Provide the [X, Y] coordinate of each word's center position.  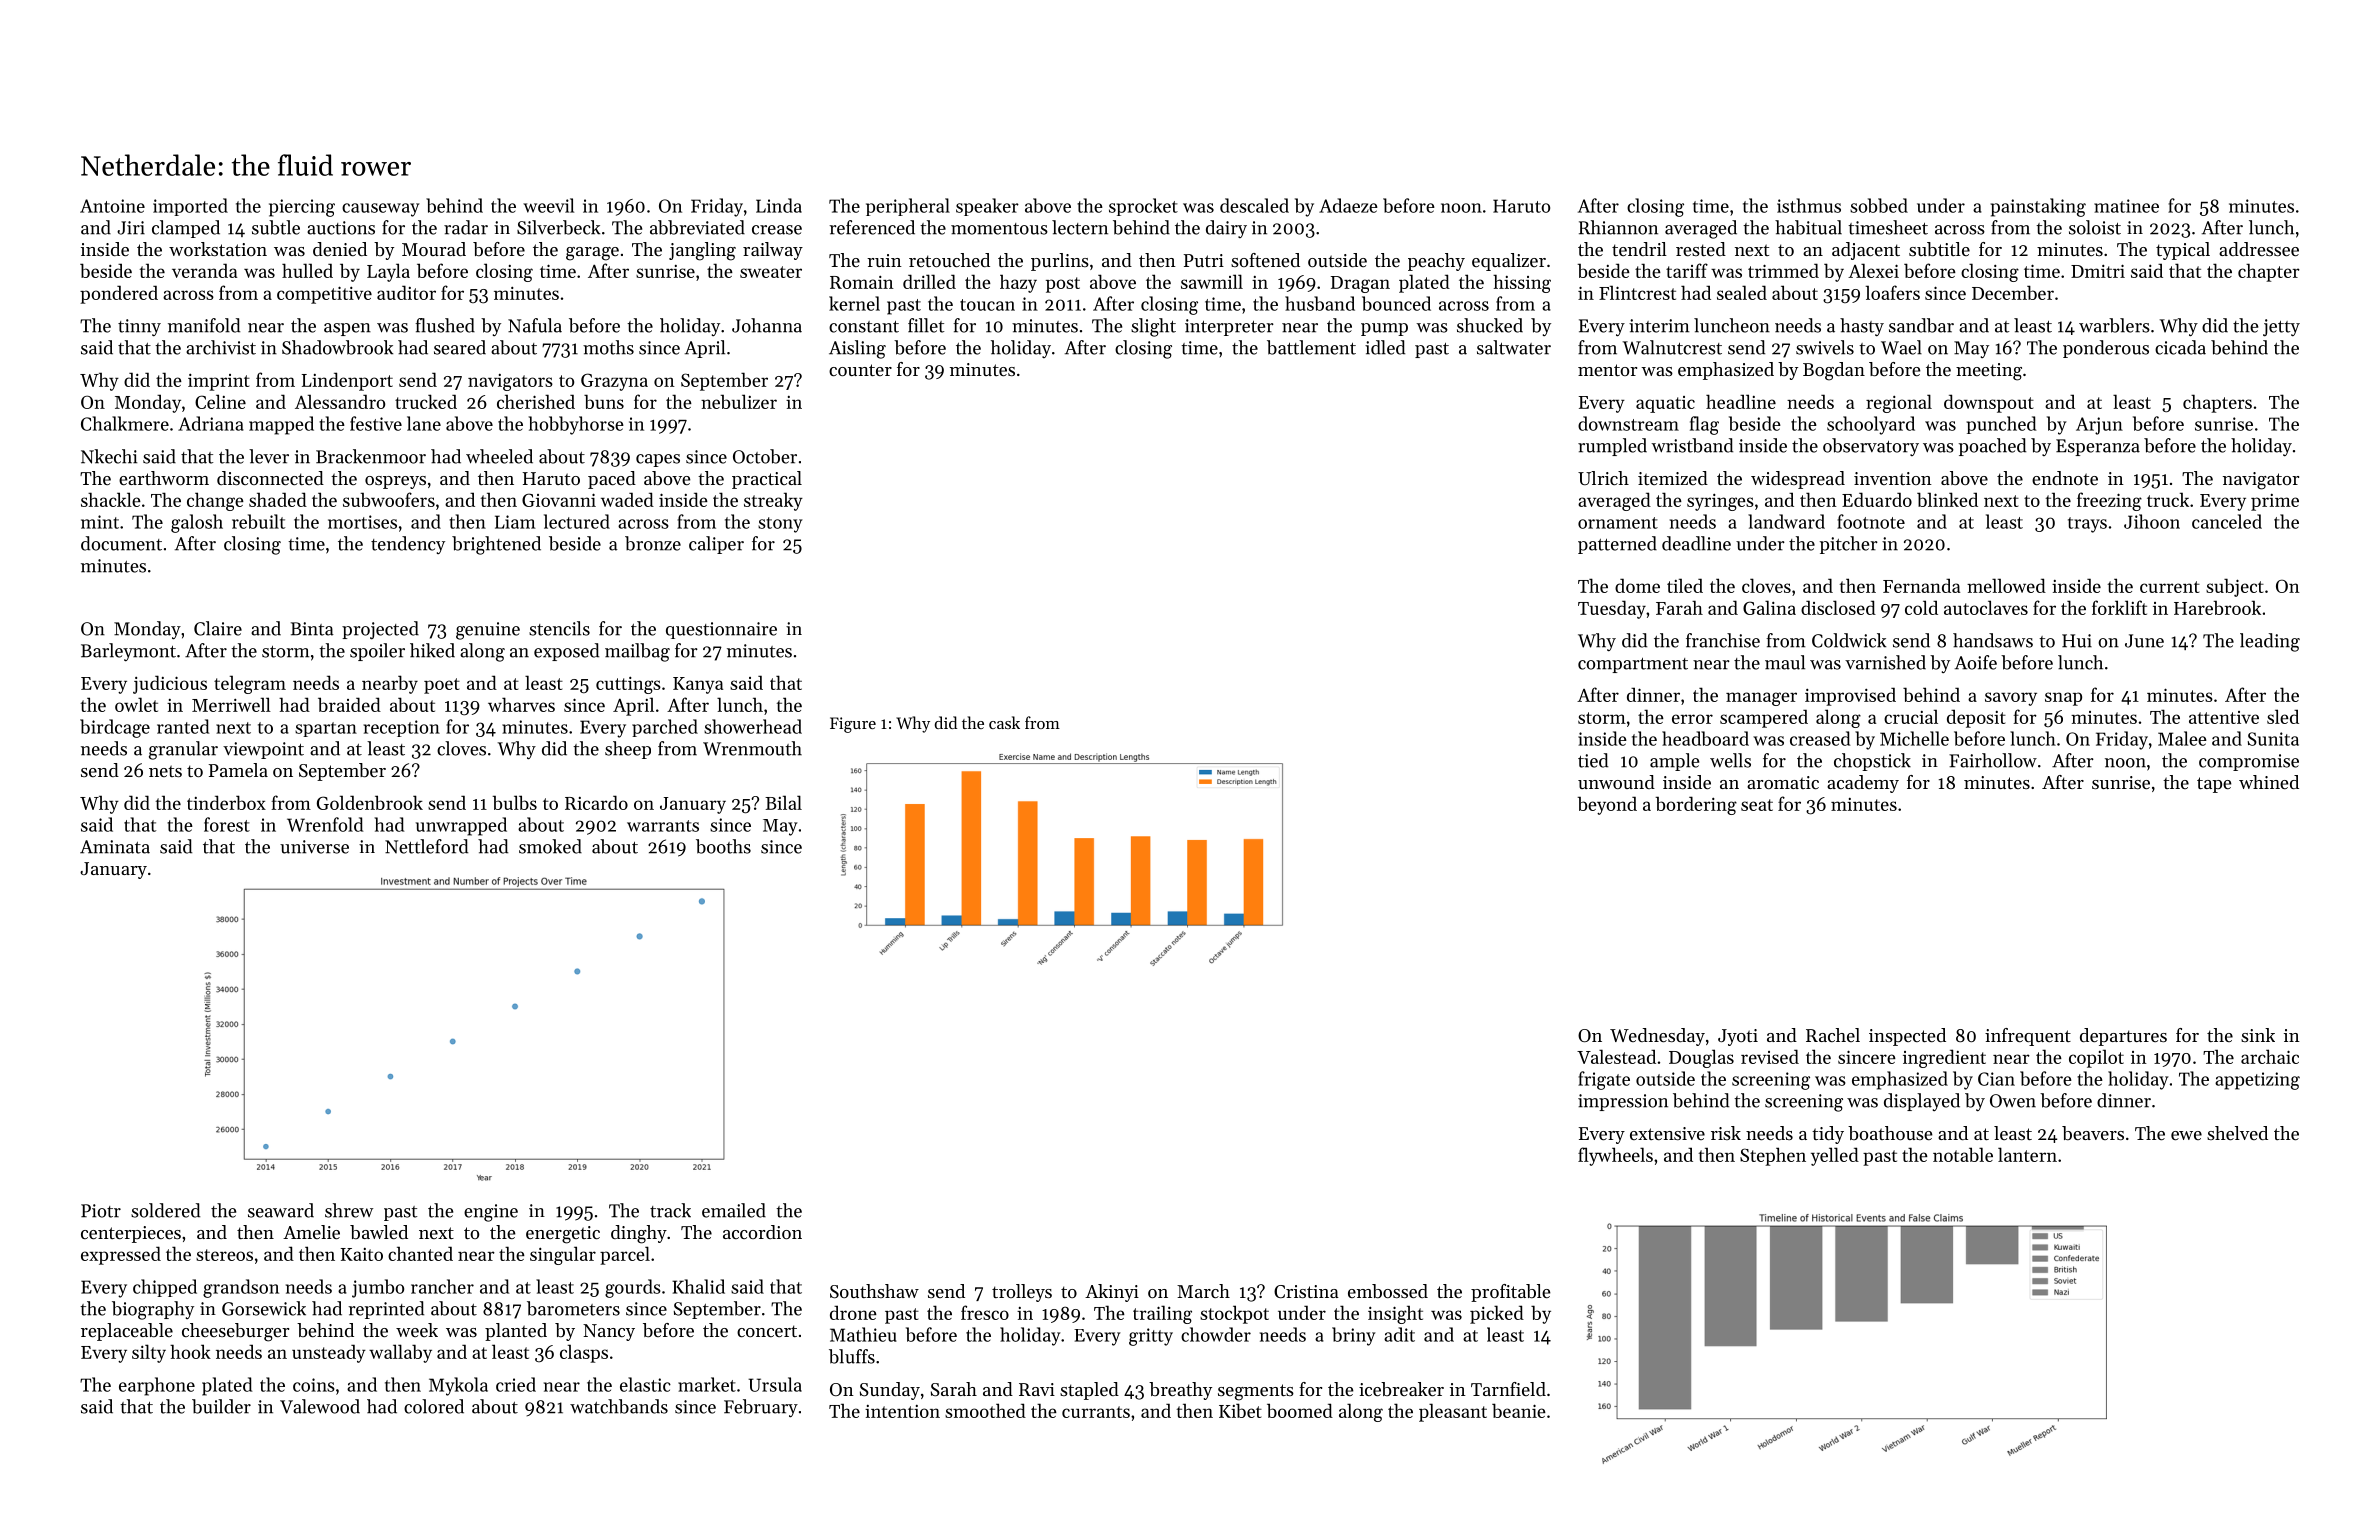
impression [1623, 1102]
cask [1004, 722]
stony [780, 525]
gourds [633, 1288]
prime [2275, 502]
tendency [408, 545]
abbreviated [697, 227]
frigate [1604, 1080]
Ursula [775, 1384]
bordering [1696, 805]
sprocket [1143, 207]
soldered [165, 1210]
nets [165, 771]
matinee [2126, 206]
